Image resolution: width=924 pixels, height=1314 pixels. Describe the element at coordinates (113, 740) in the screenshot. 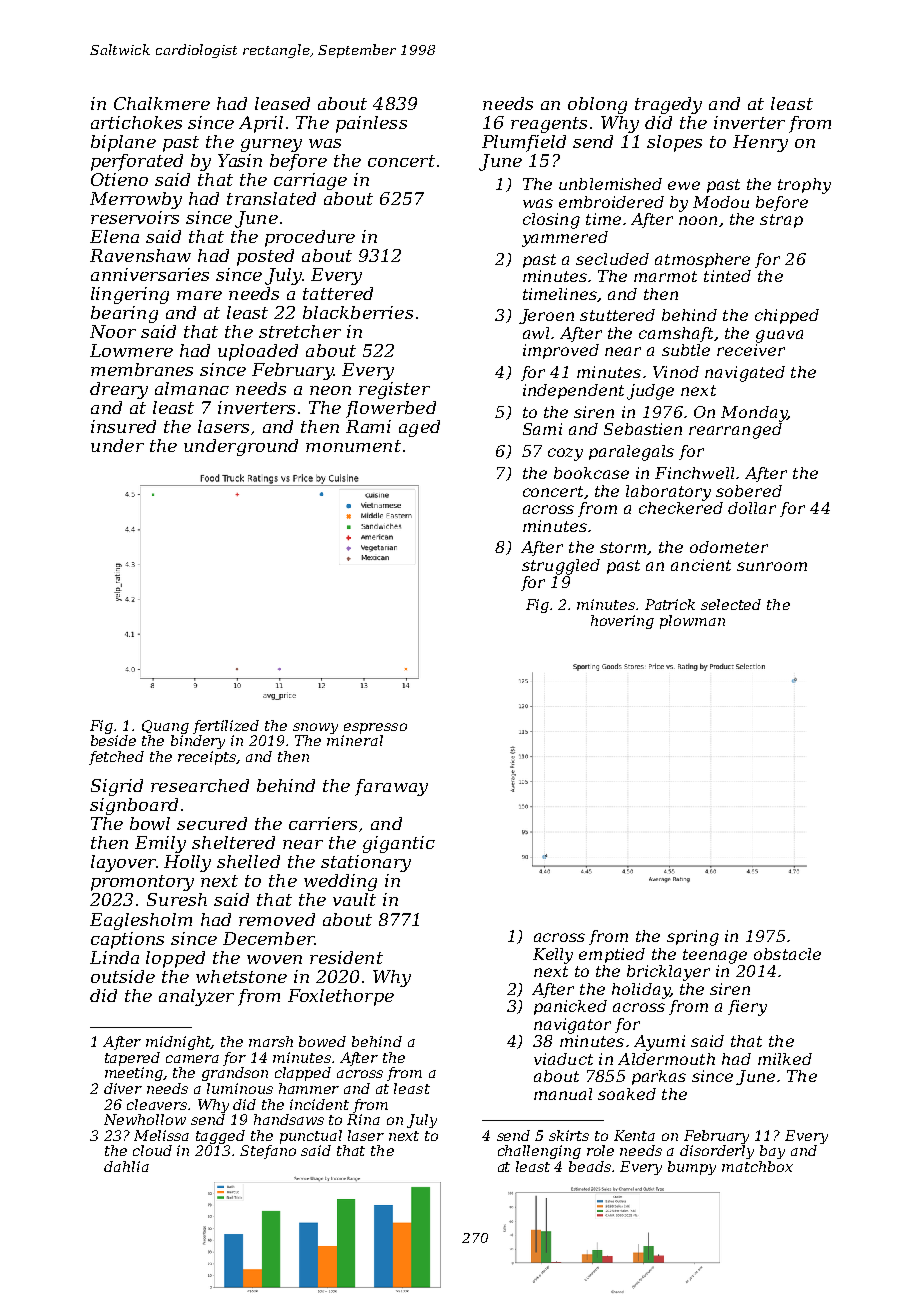

I see `beside` at that location.
